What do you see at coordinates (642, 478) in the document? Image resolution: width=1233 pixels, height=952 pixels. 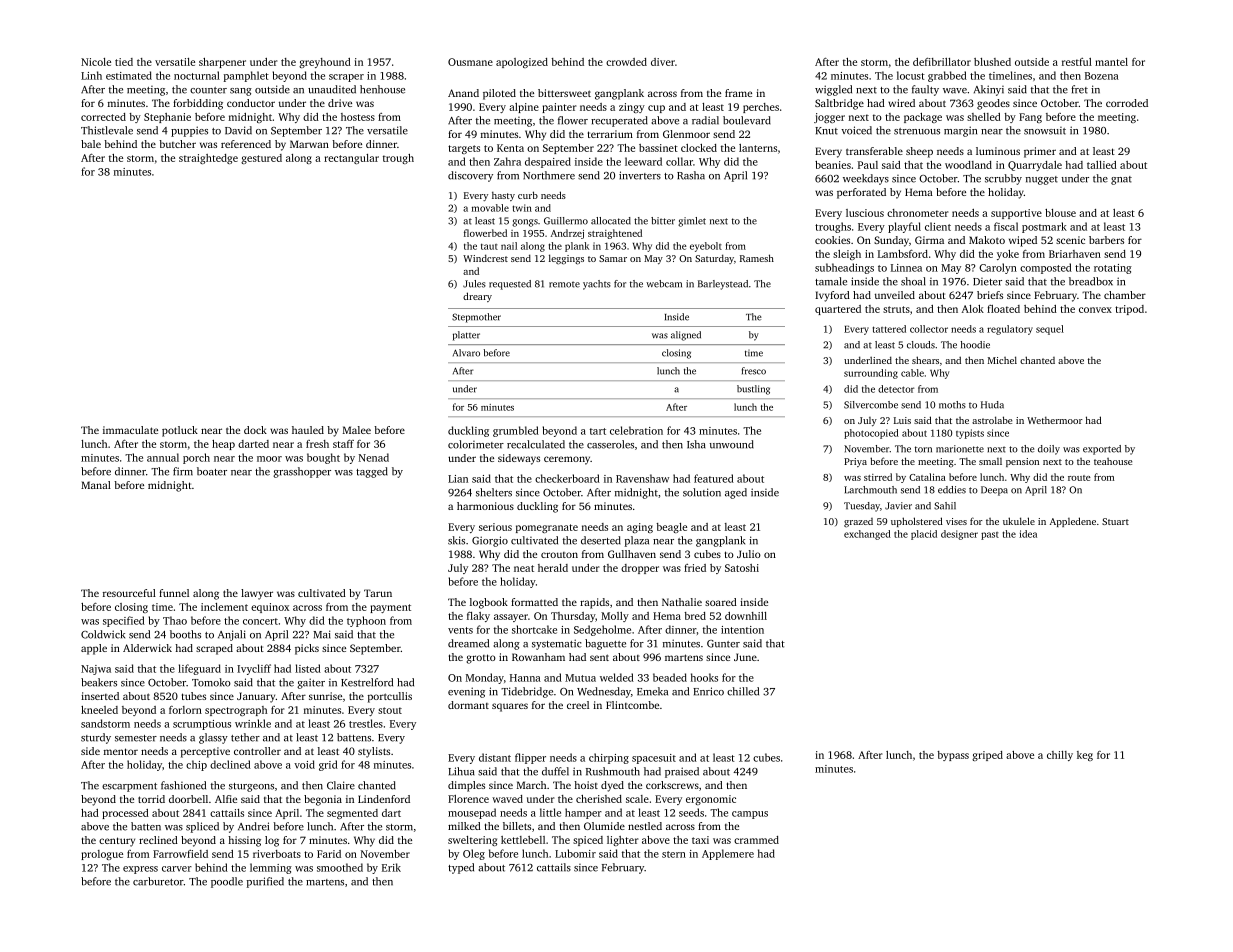 I see `Ravenshaw` at bounding box center [642, 478].
